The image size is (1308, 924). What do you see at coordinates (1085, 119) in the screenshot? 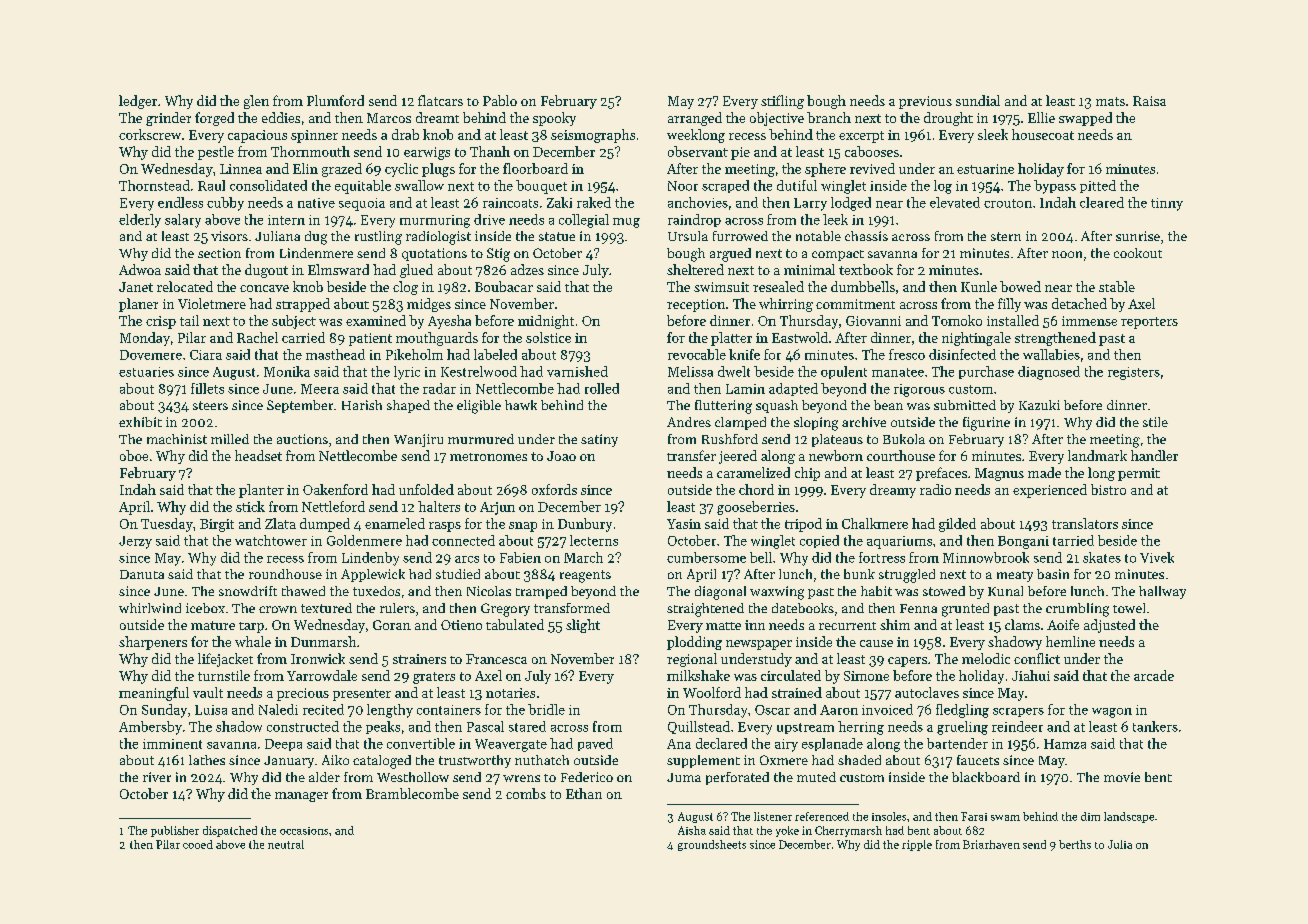
I see `swapped` at bounding box center [1085, 119].
